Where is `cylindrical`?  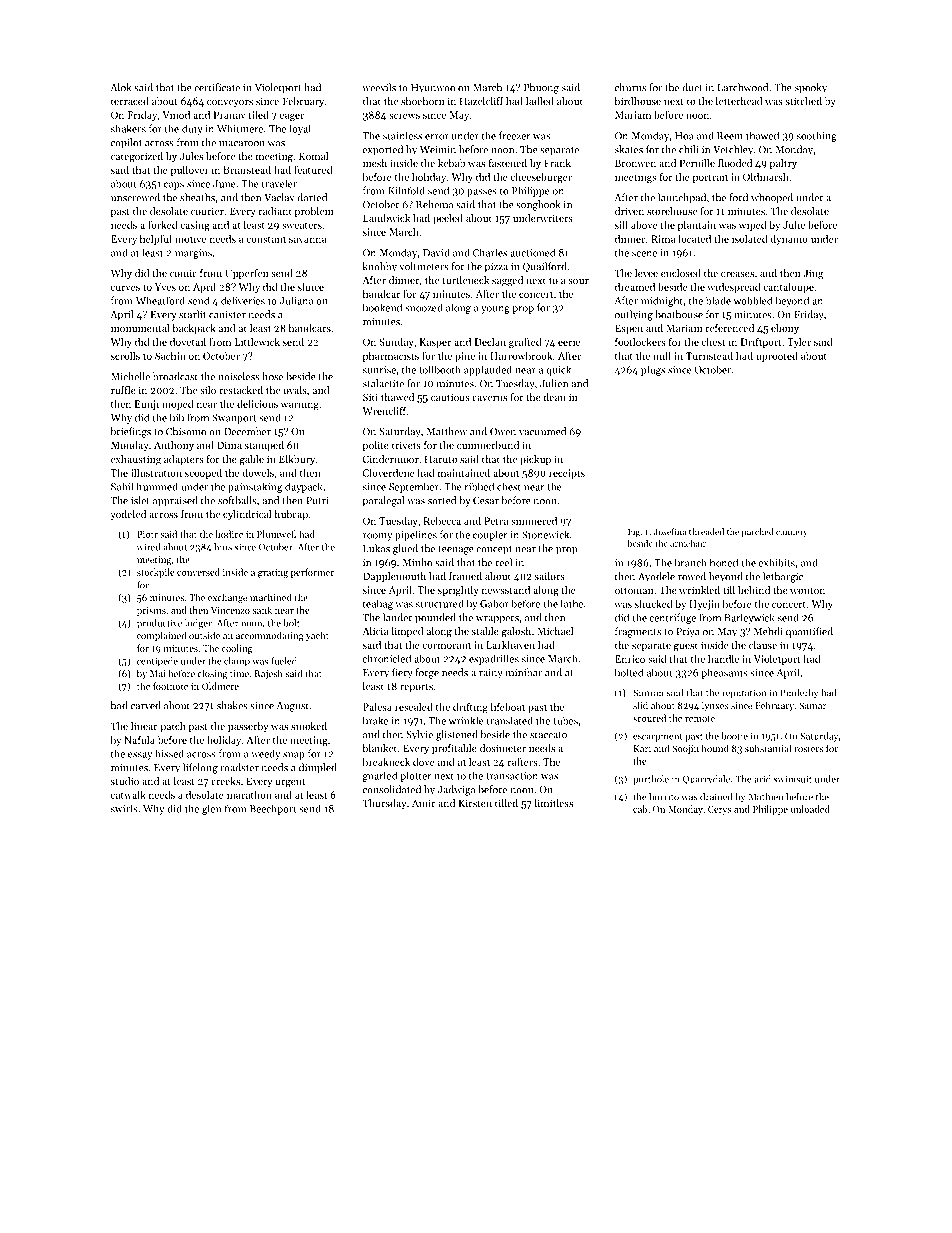
cylindrical is located at coordinates (247, 515).
